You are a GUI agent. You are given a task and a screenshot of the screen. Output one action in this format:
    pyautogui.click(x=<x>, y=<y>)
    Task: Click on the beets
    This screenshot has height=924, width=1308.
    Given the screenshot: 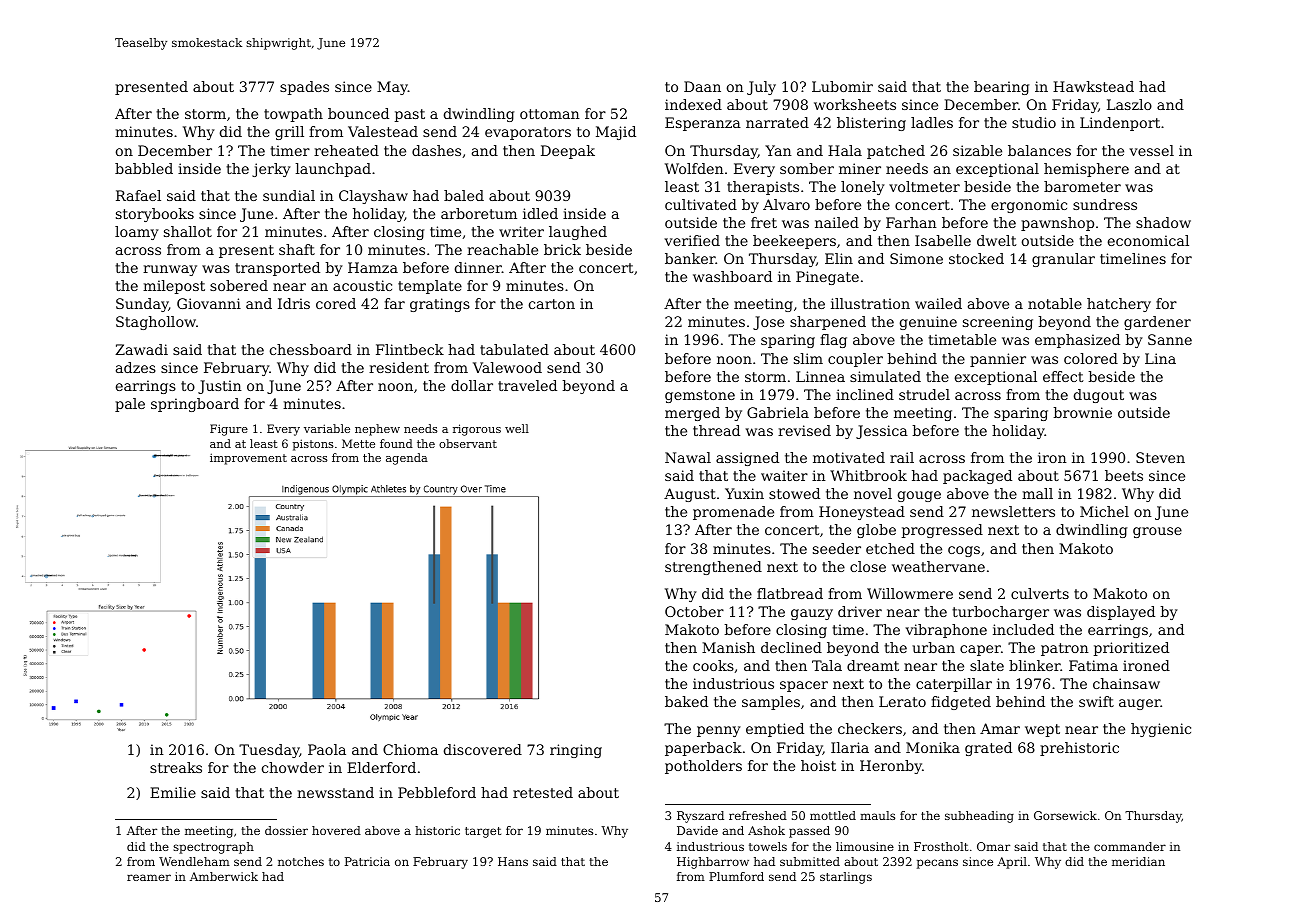 What is the action you would take?
    pyautogui.click(x=1124, y=475)
